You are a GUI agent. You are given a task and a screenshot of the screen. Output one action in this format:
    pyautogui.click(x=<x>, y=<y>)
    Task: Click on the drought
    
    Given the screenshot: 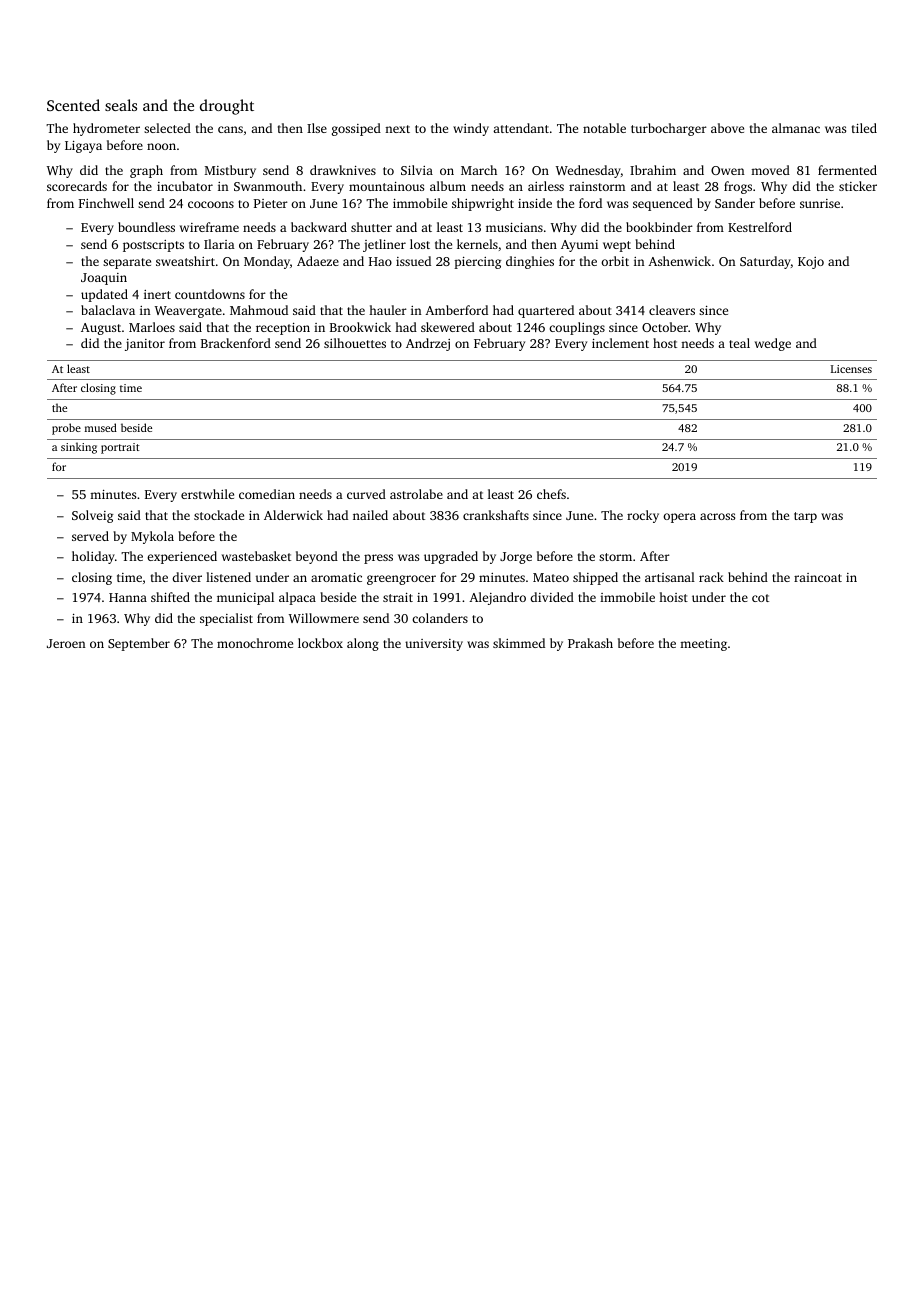 What is the action you would take?
    pyautogui.click(x=227, y=107)
